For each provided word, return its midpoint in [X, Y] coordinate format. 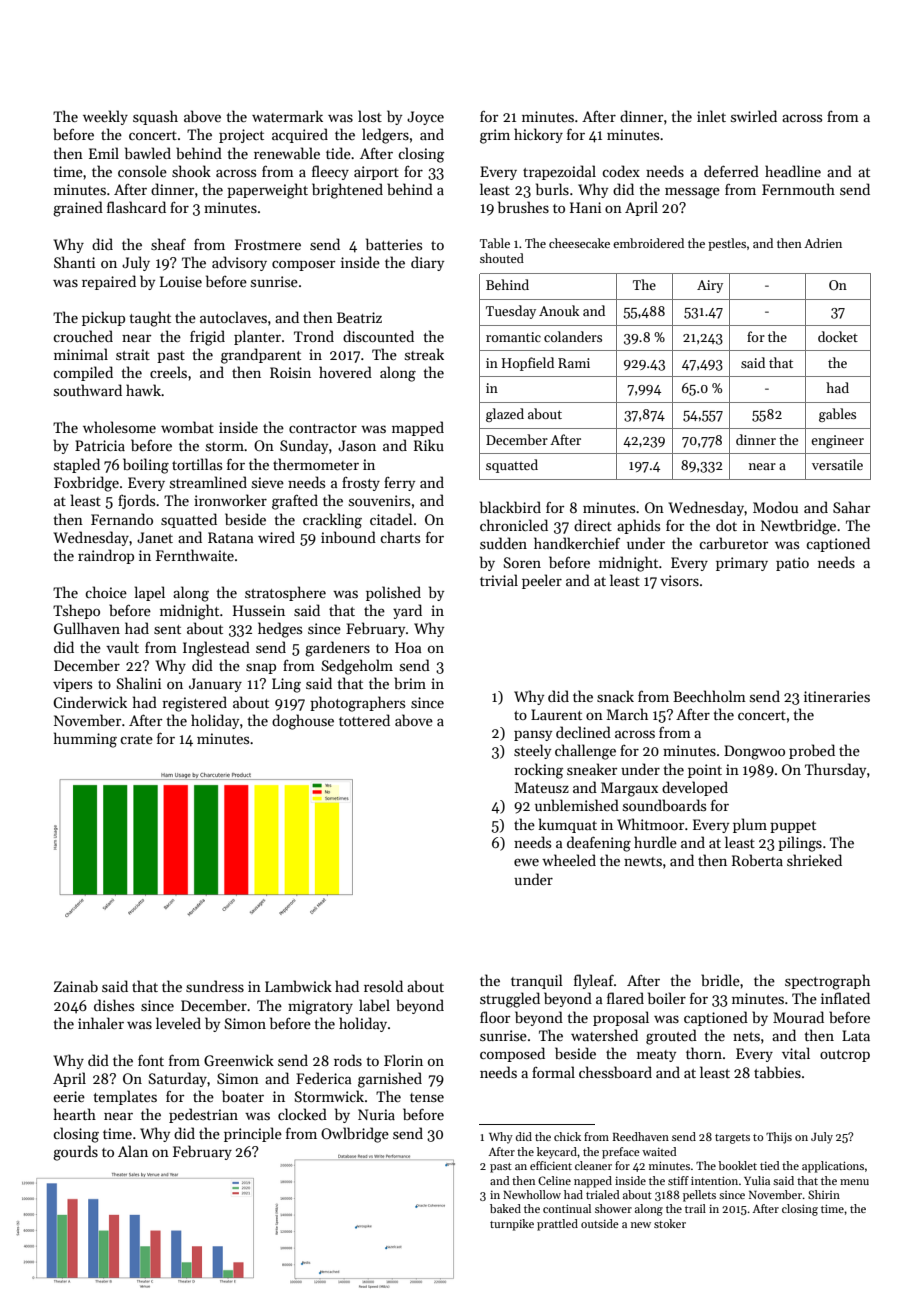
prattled [557, 1225]
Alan [133, 1151]
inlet [711, 116]
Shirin [824, 1194]
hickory [538, 135]
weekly [105, 117]
